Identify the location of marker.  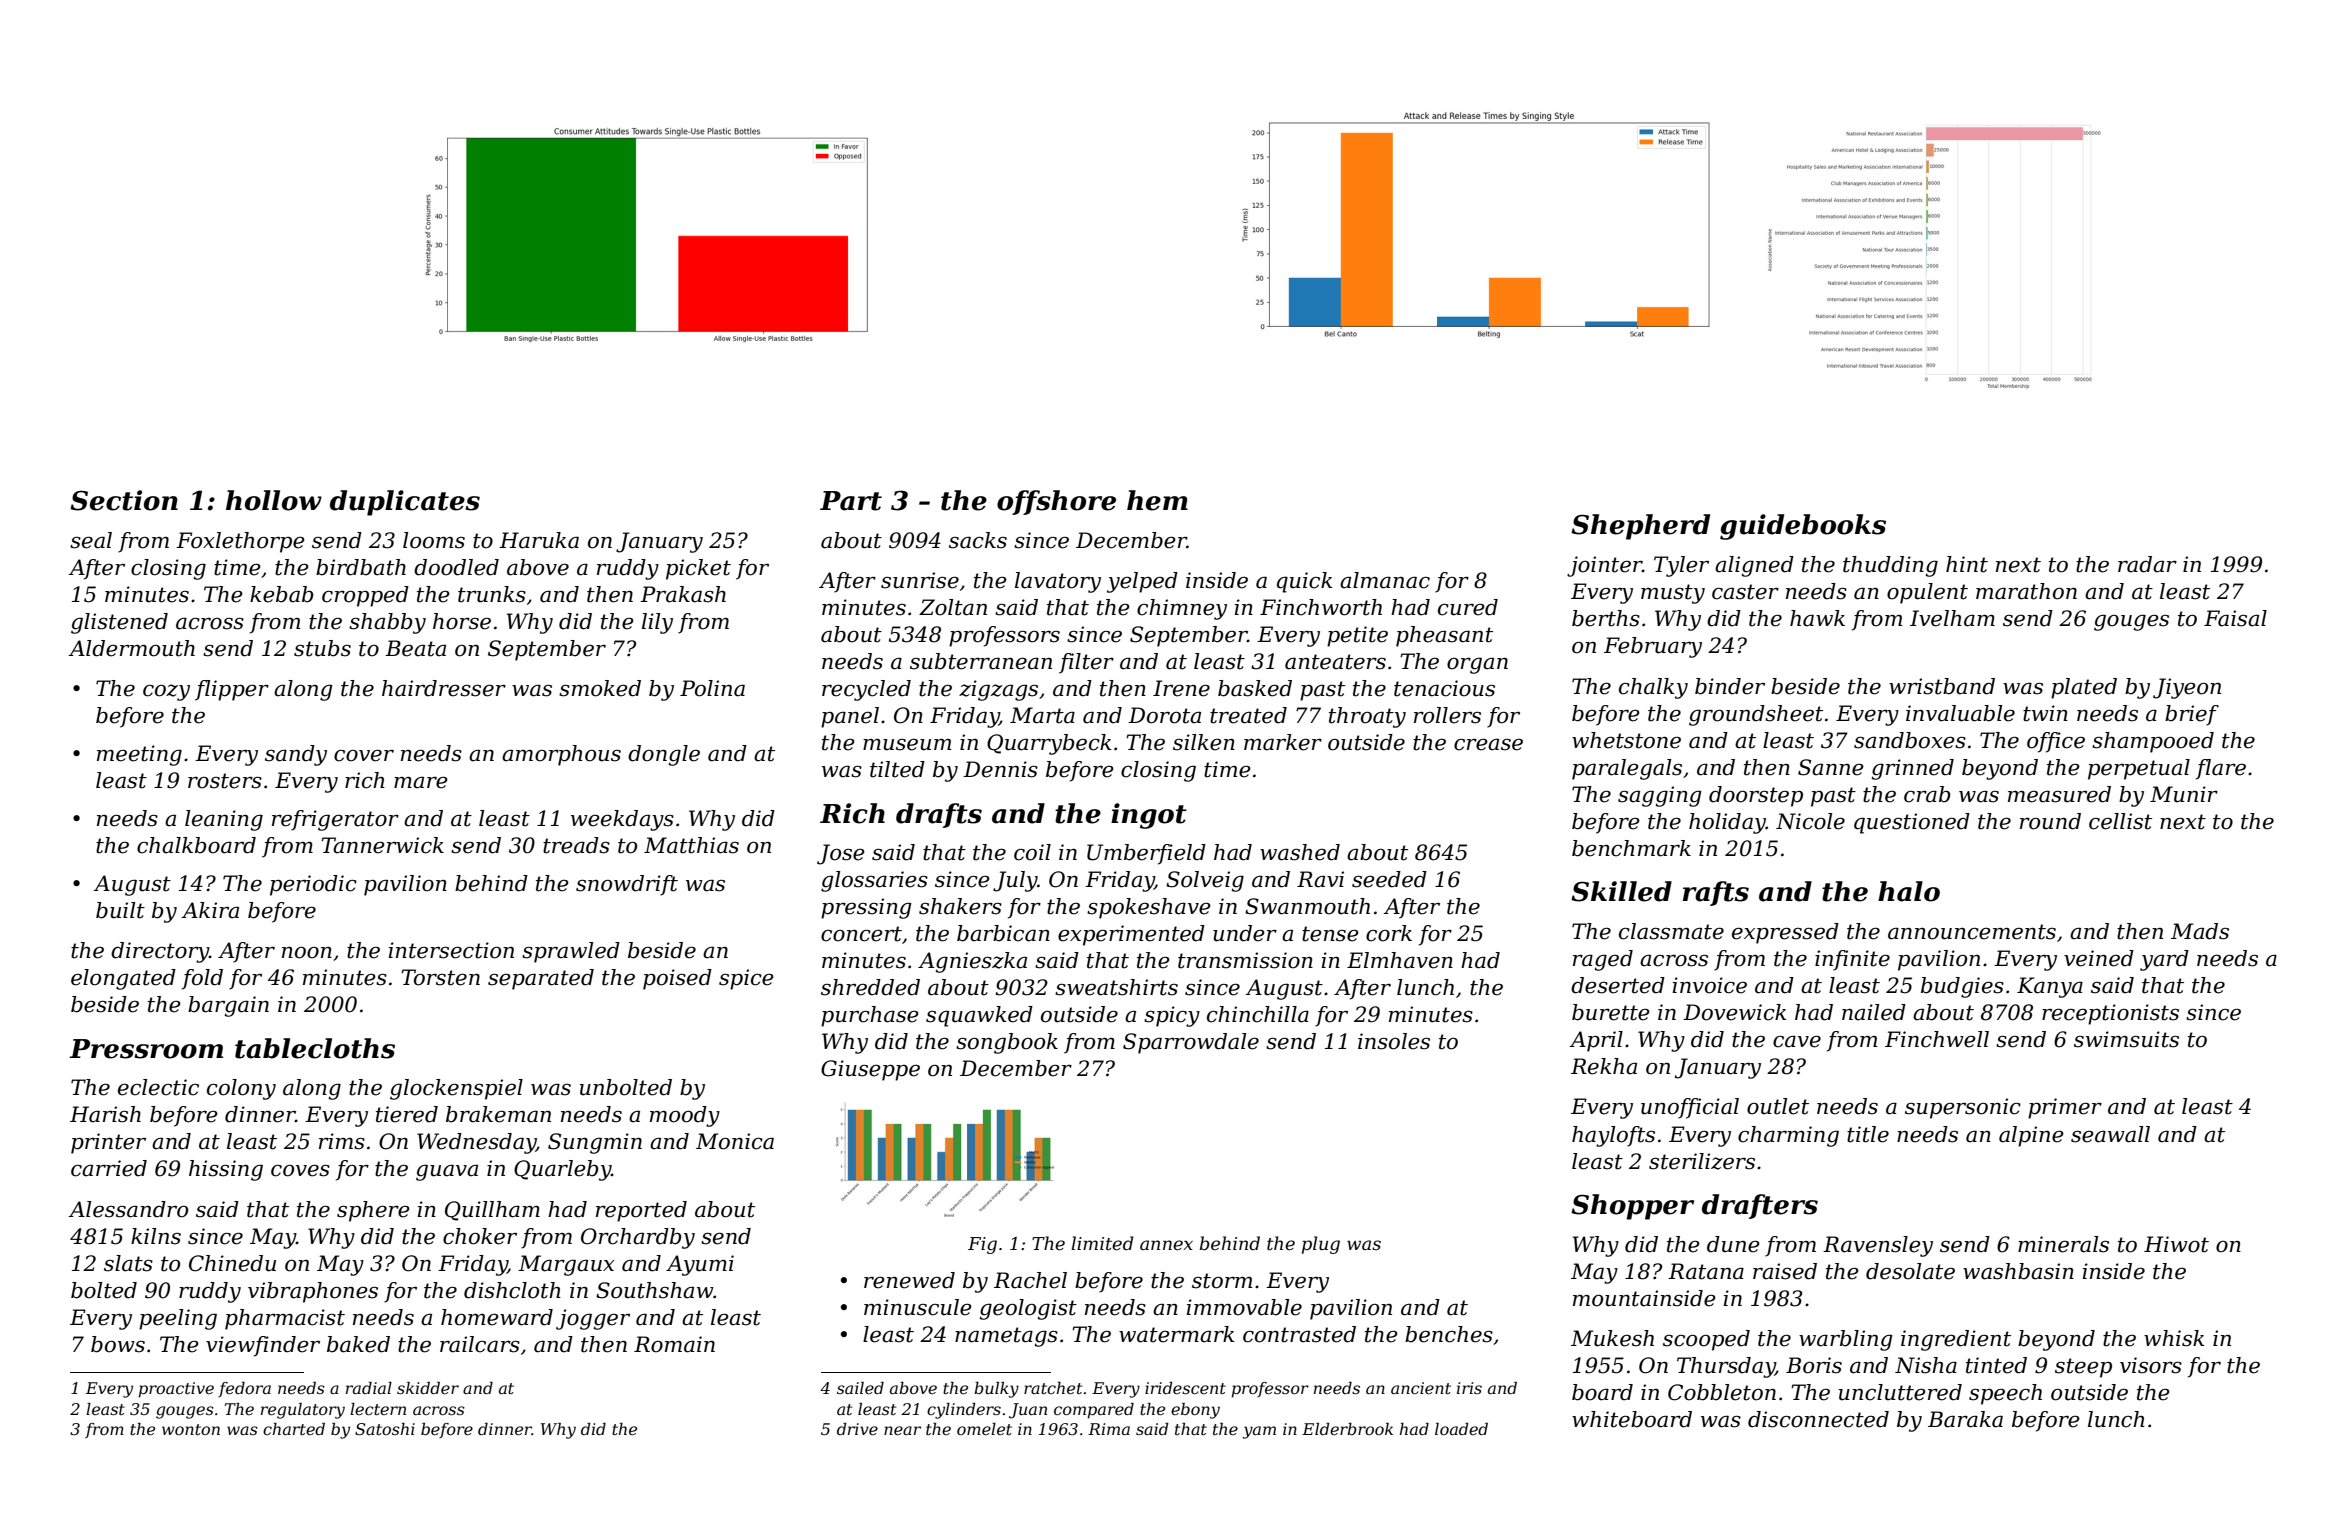
(1283, 742).
